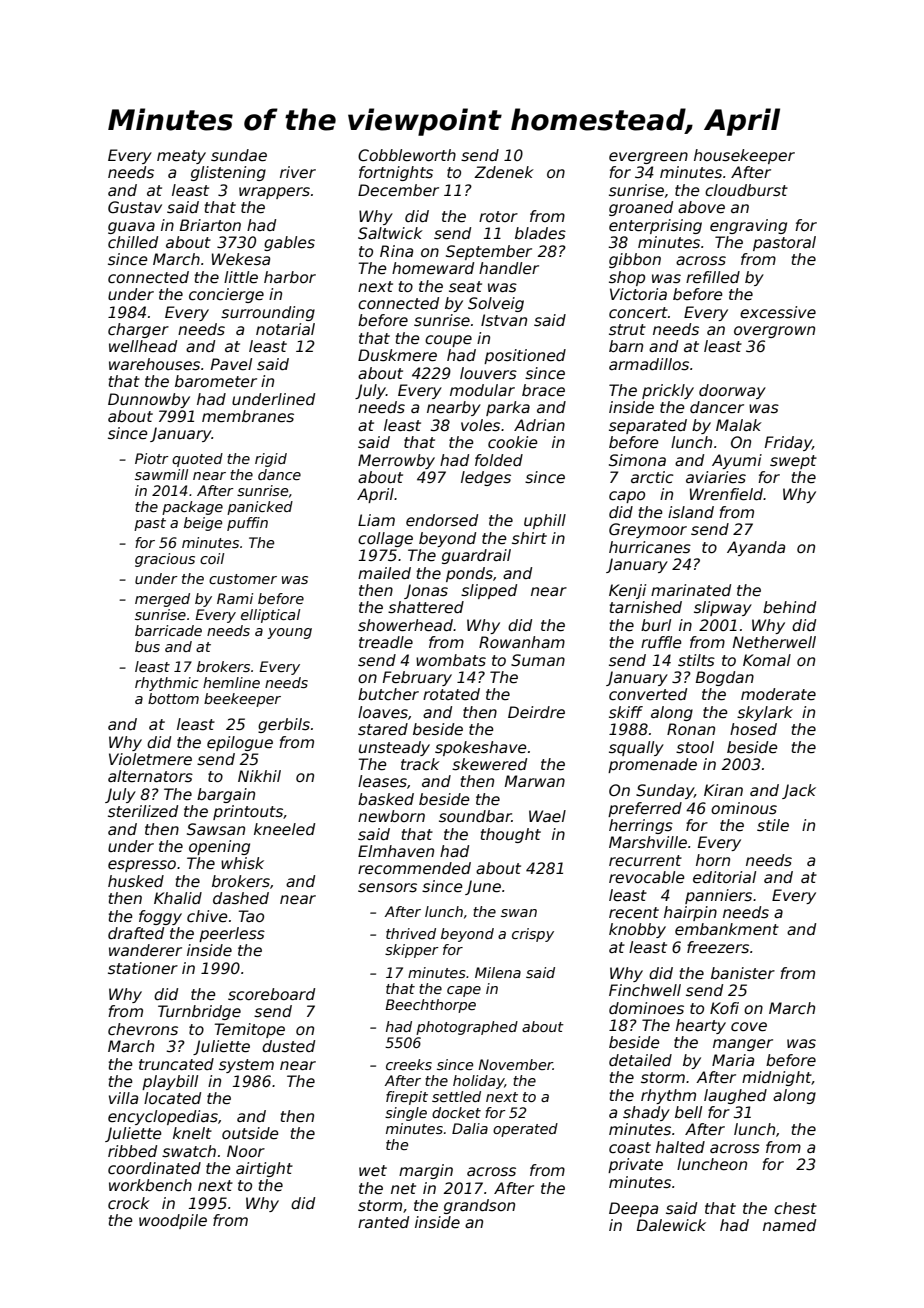  What do you see at coordinates (637, 930) in the screenshot?
I see `knobby` at bounding box center [637, 930].
